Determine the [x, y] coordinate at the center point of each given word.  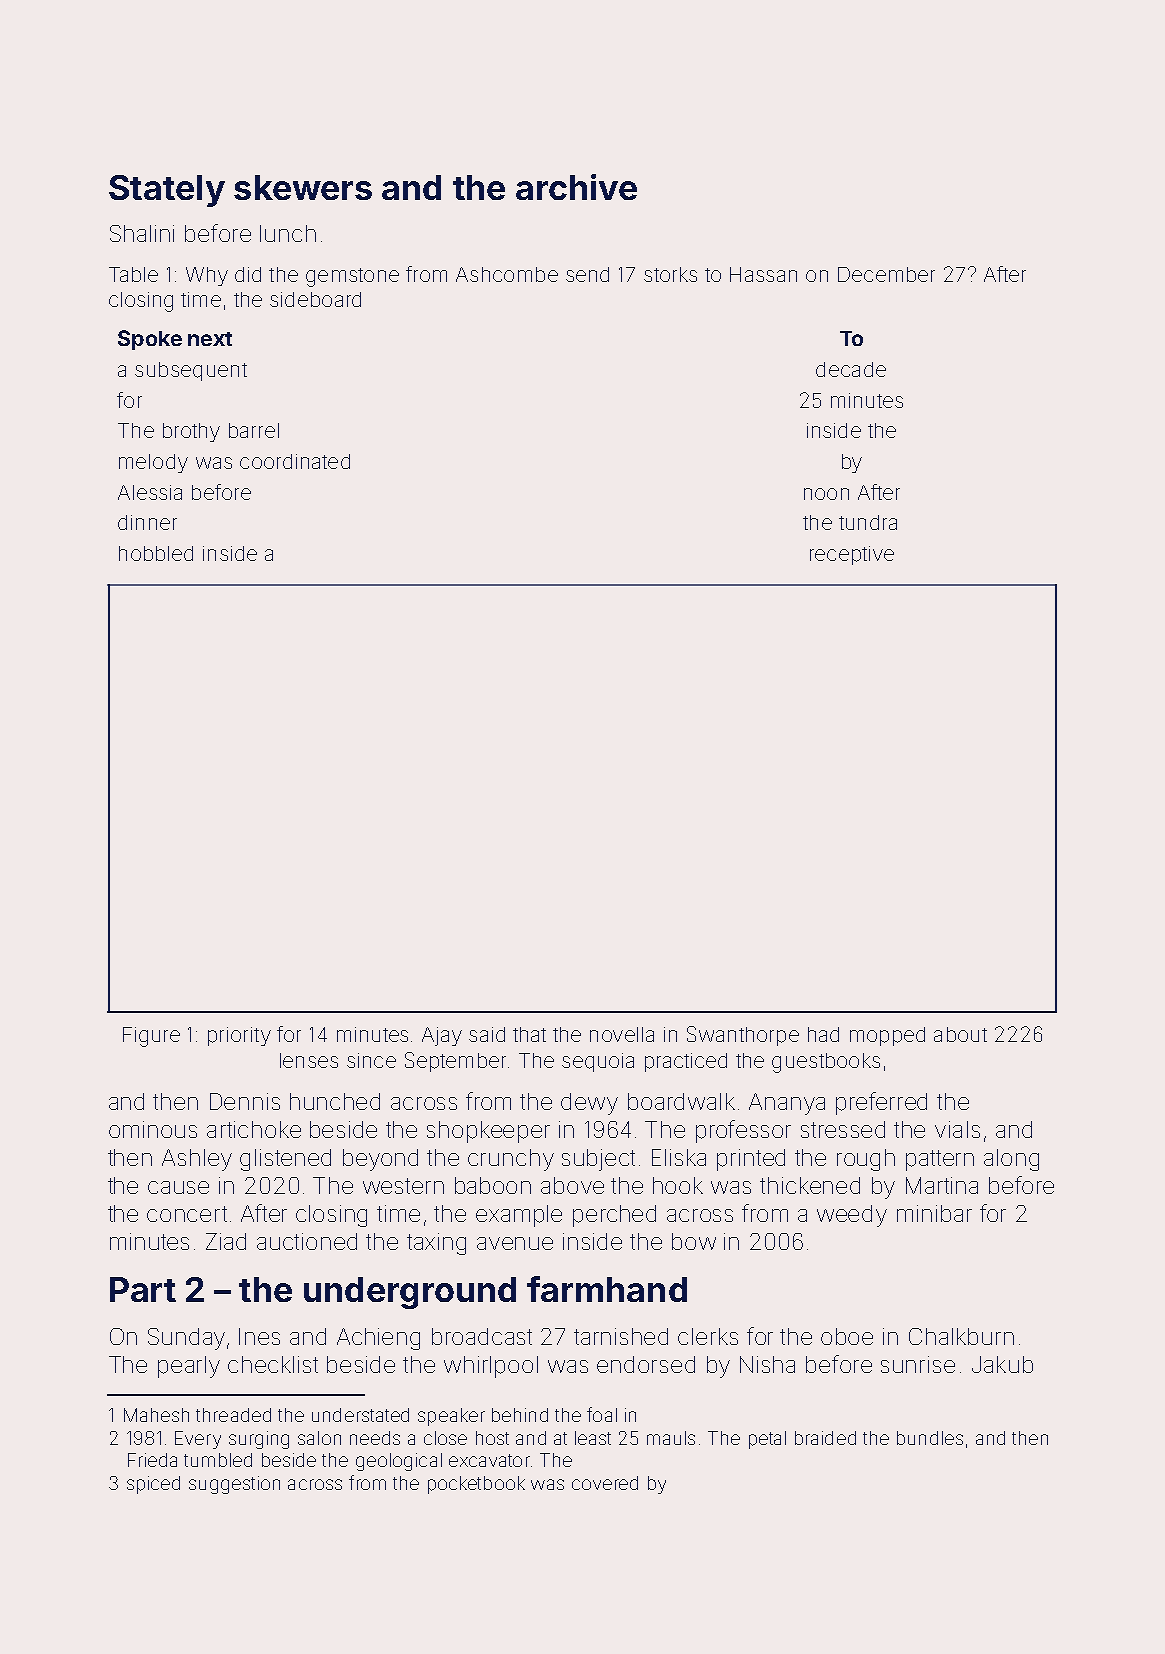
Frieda [152, 1460]
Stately [167, 191]
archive [576, 187]
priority [239, 1036]
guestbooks [826, 1063]
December [886, 274]
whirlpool [491, 1367]
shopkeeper [488, 1132]
